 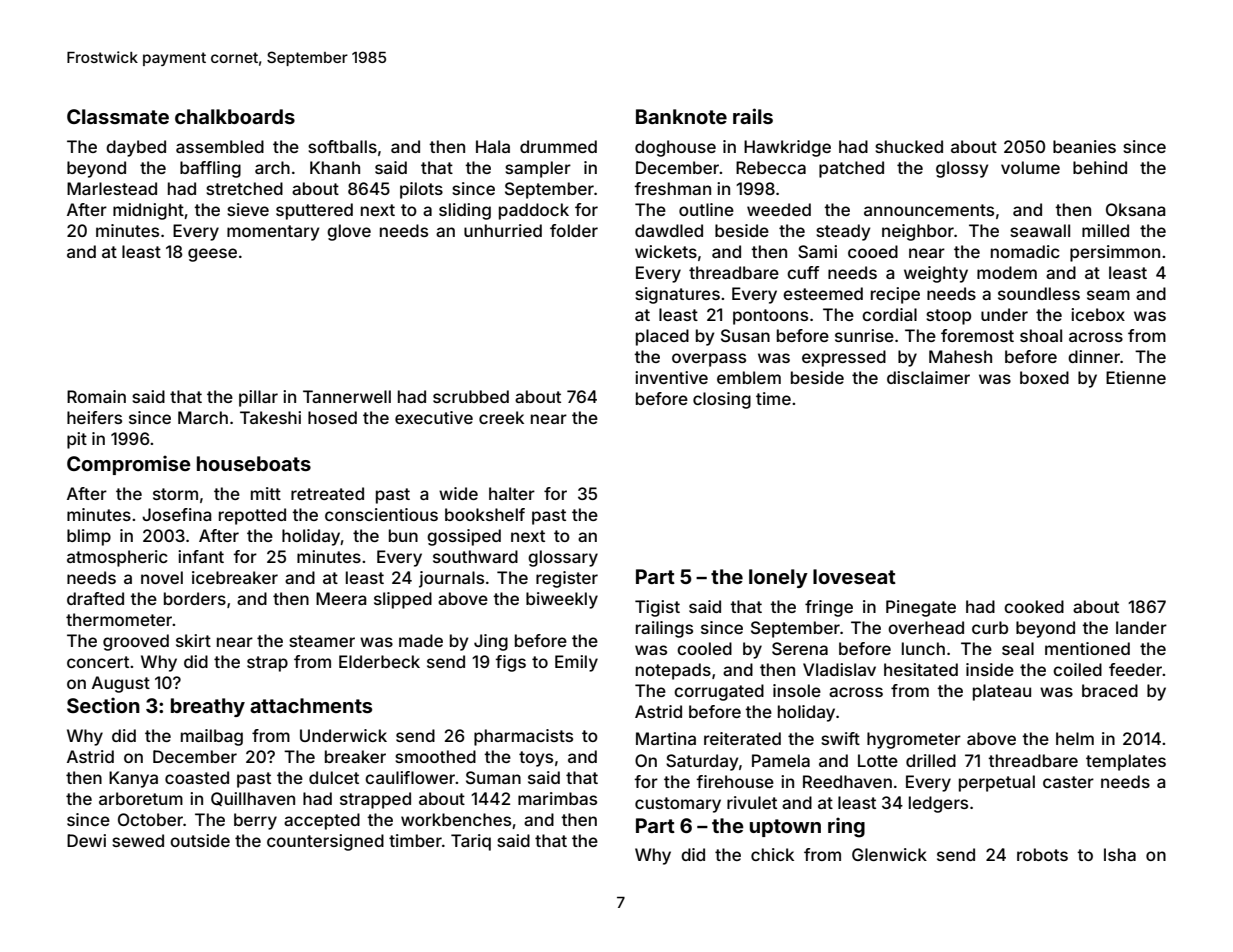 What do you see at coordinates (86, 840) in the document?
I see `Dewi` at bounding box center [86, 840].
